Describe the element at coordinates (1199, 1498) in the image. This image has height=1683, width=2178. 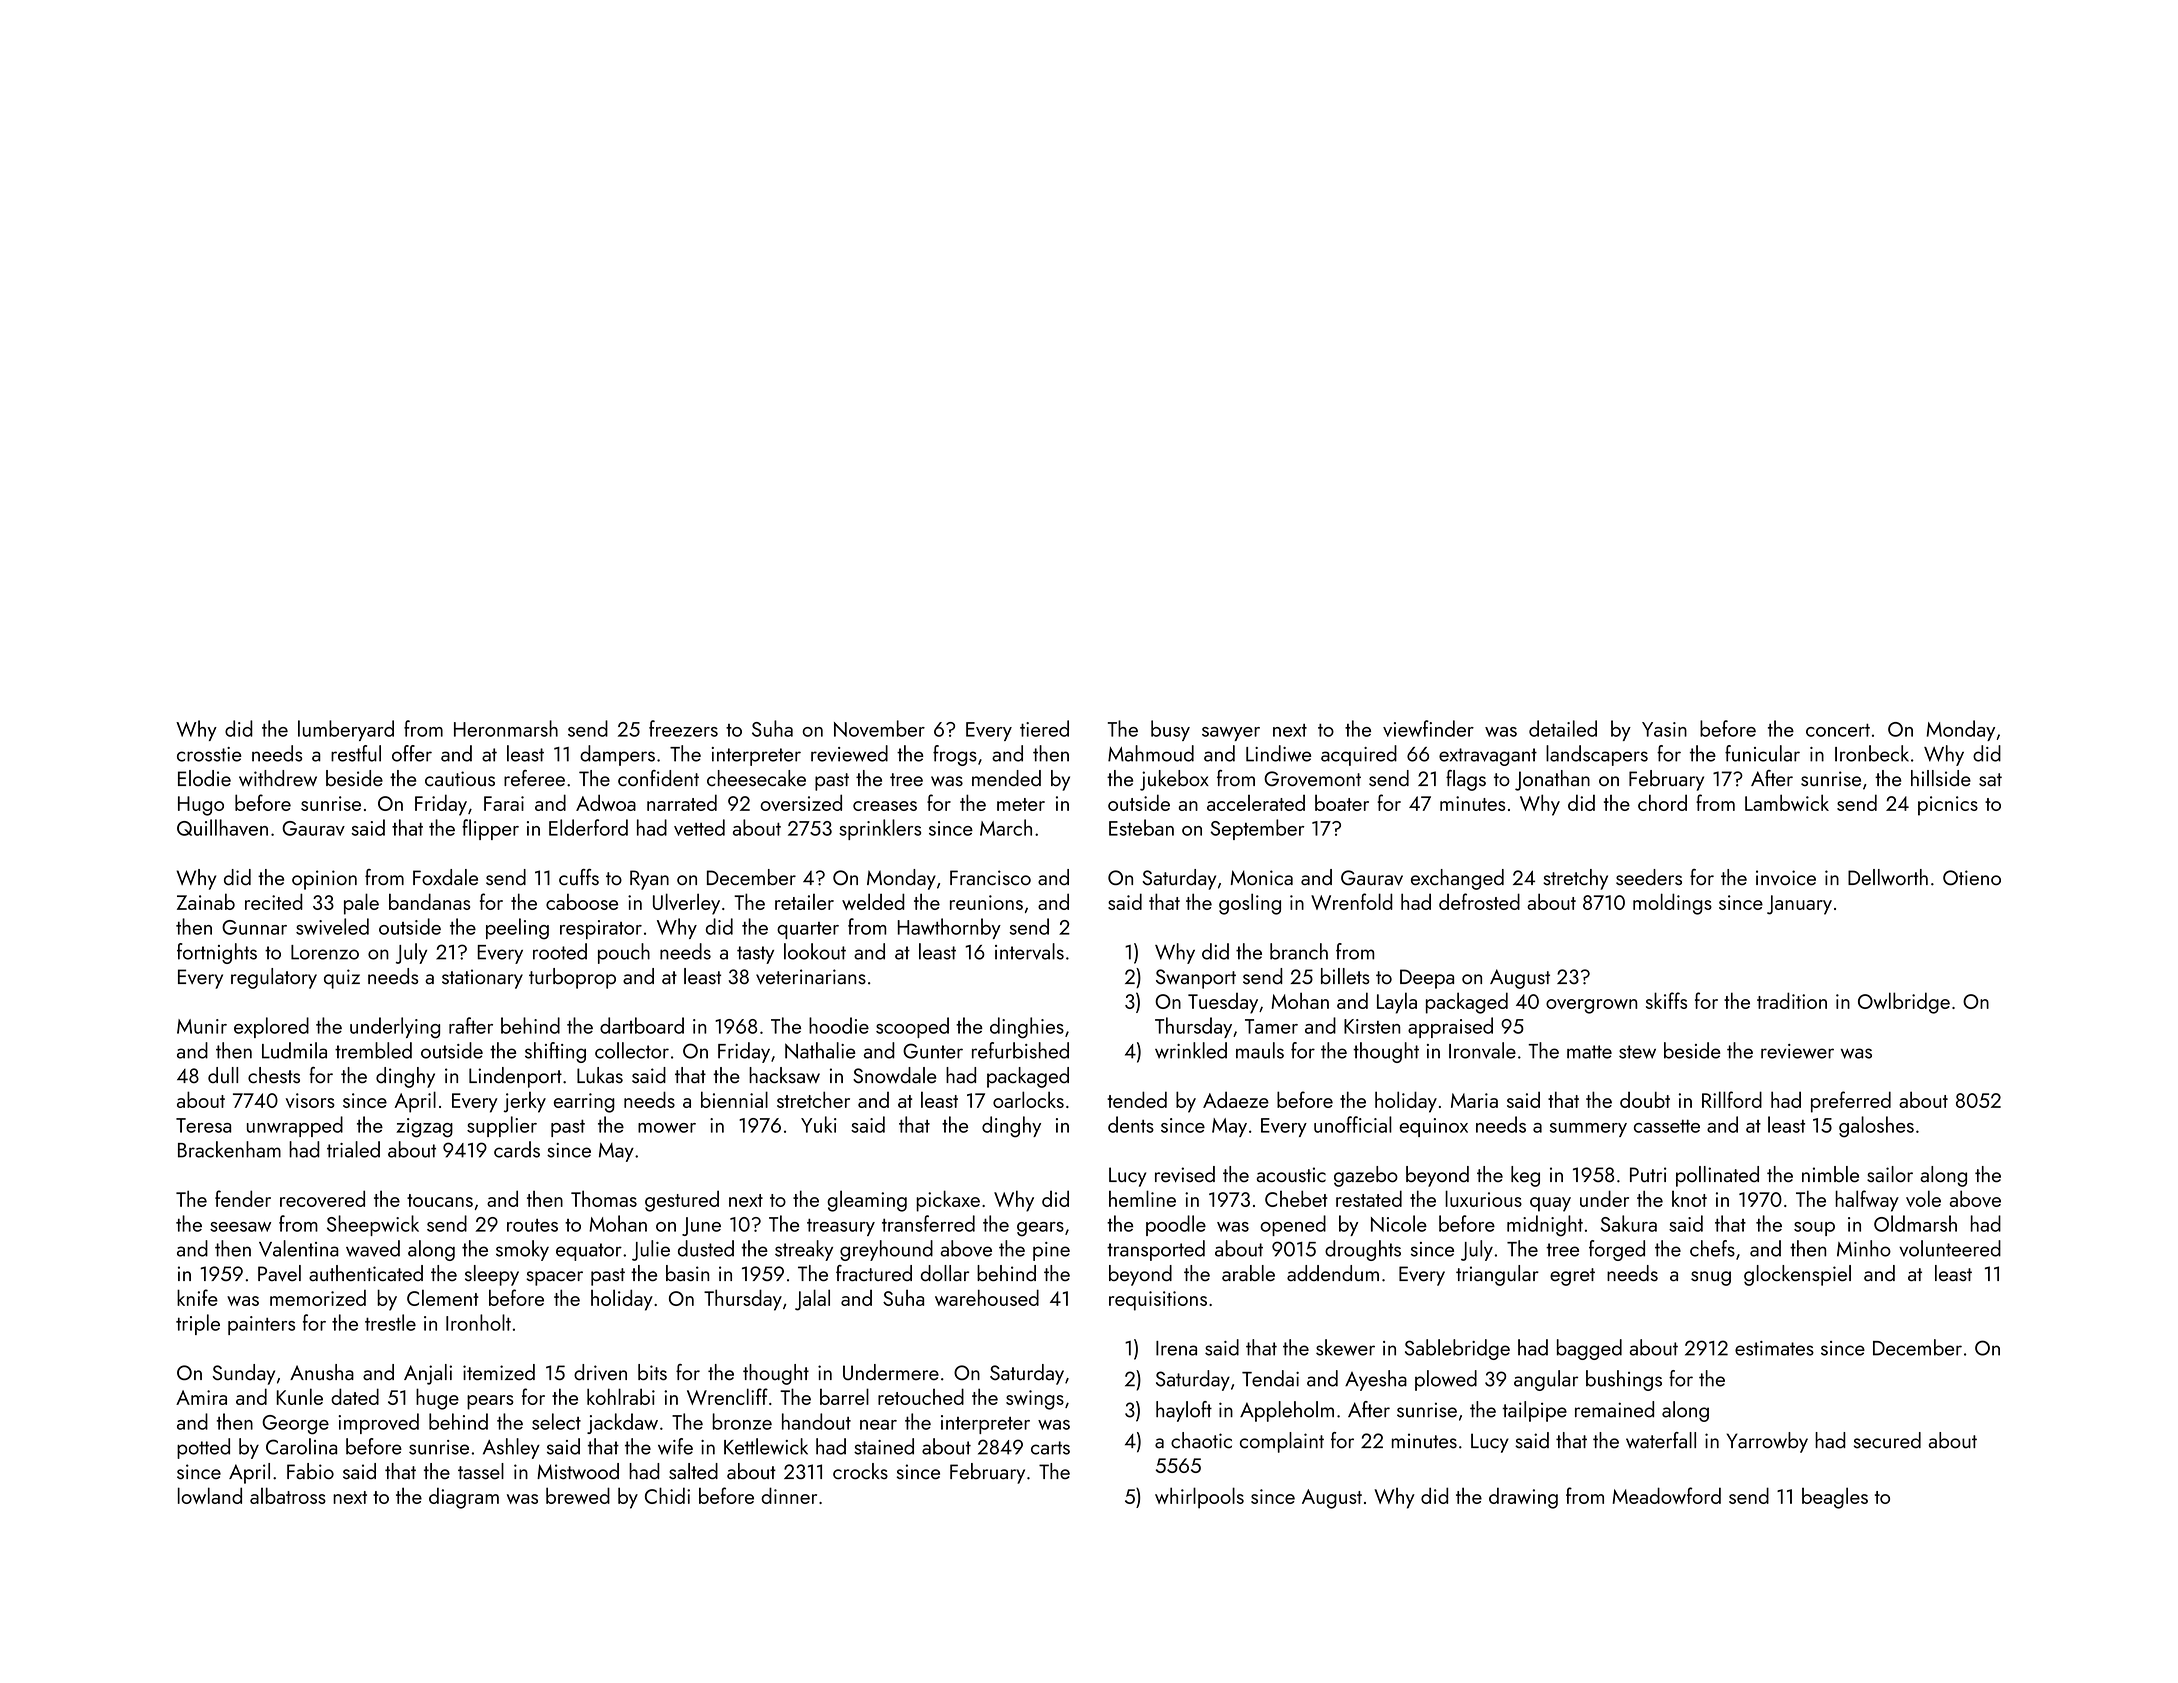
I see `whirlpools` at that location.
